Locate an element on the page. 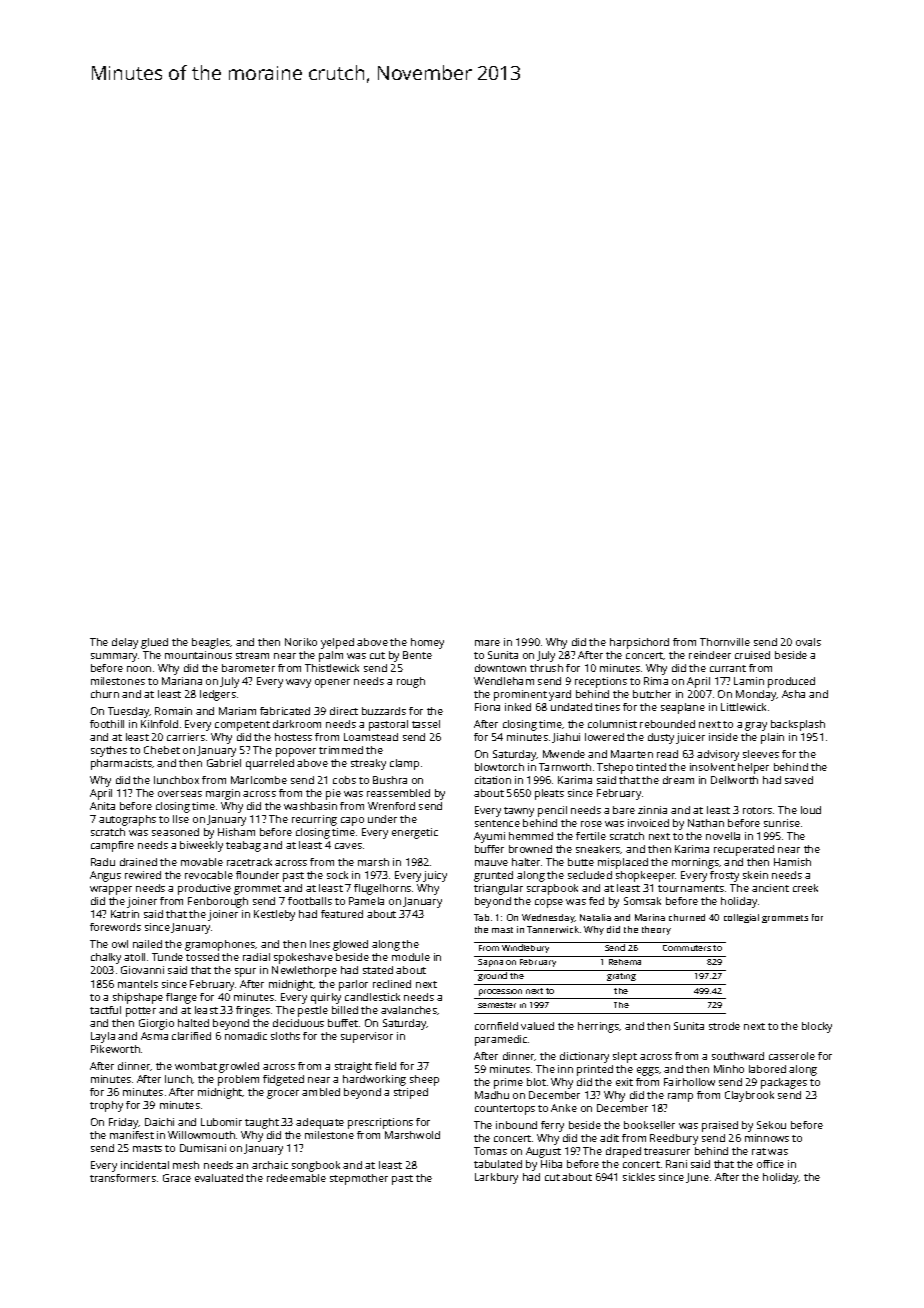  campfire is located at coordinates (112, 846).
